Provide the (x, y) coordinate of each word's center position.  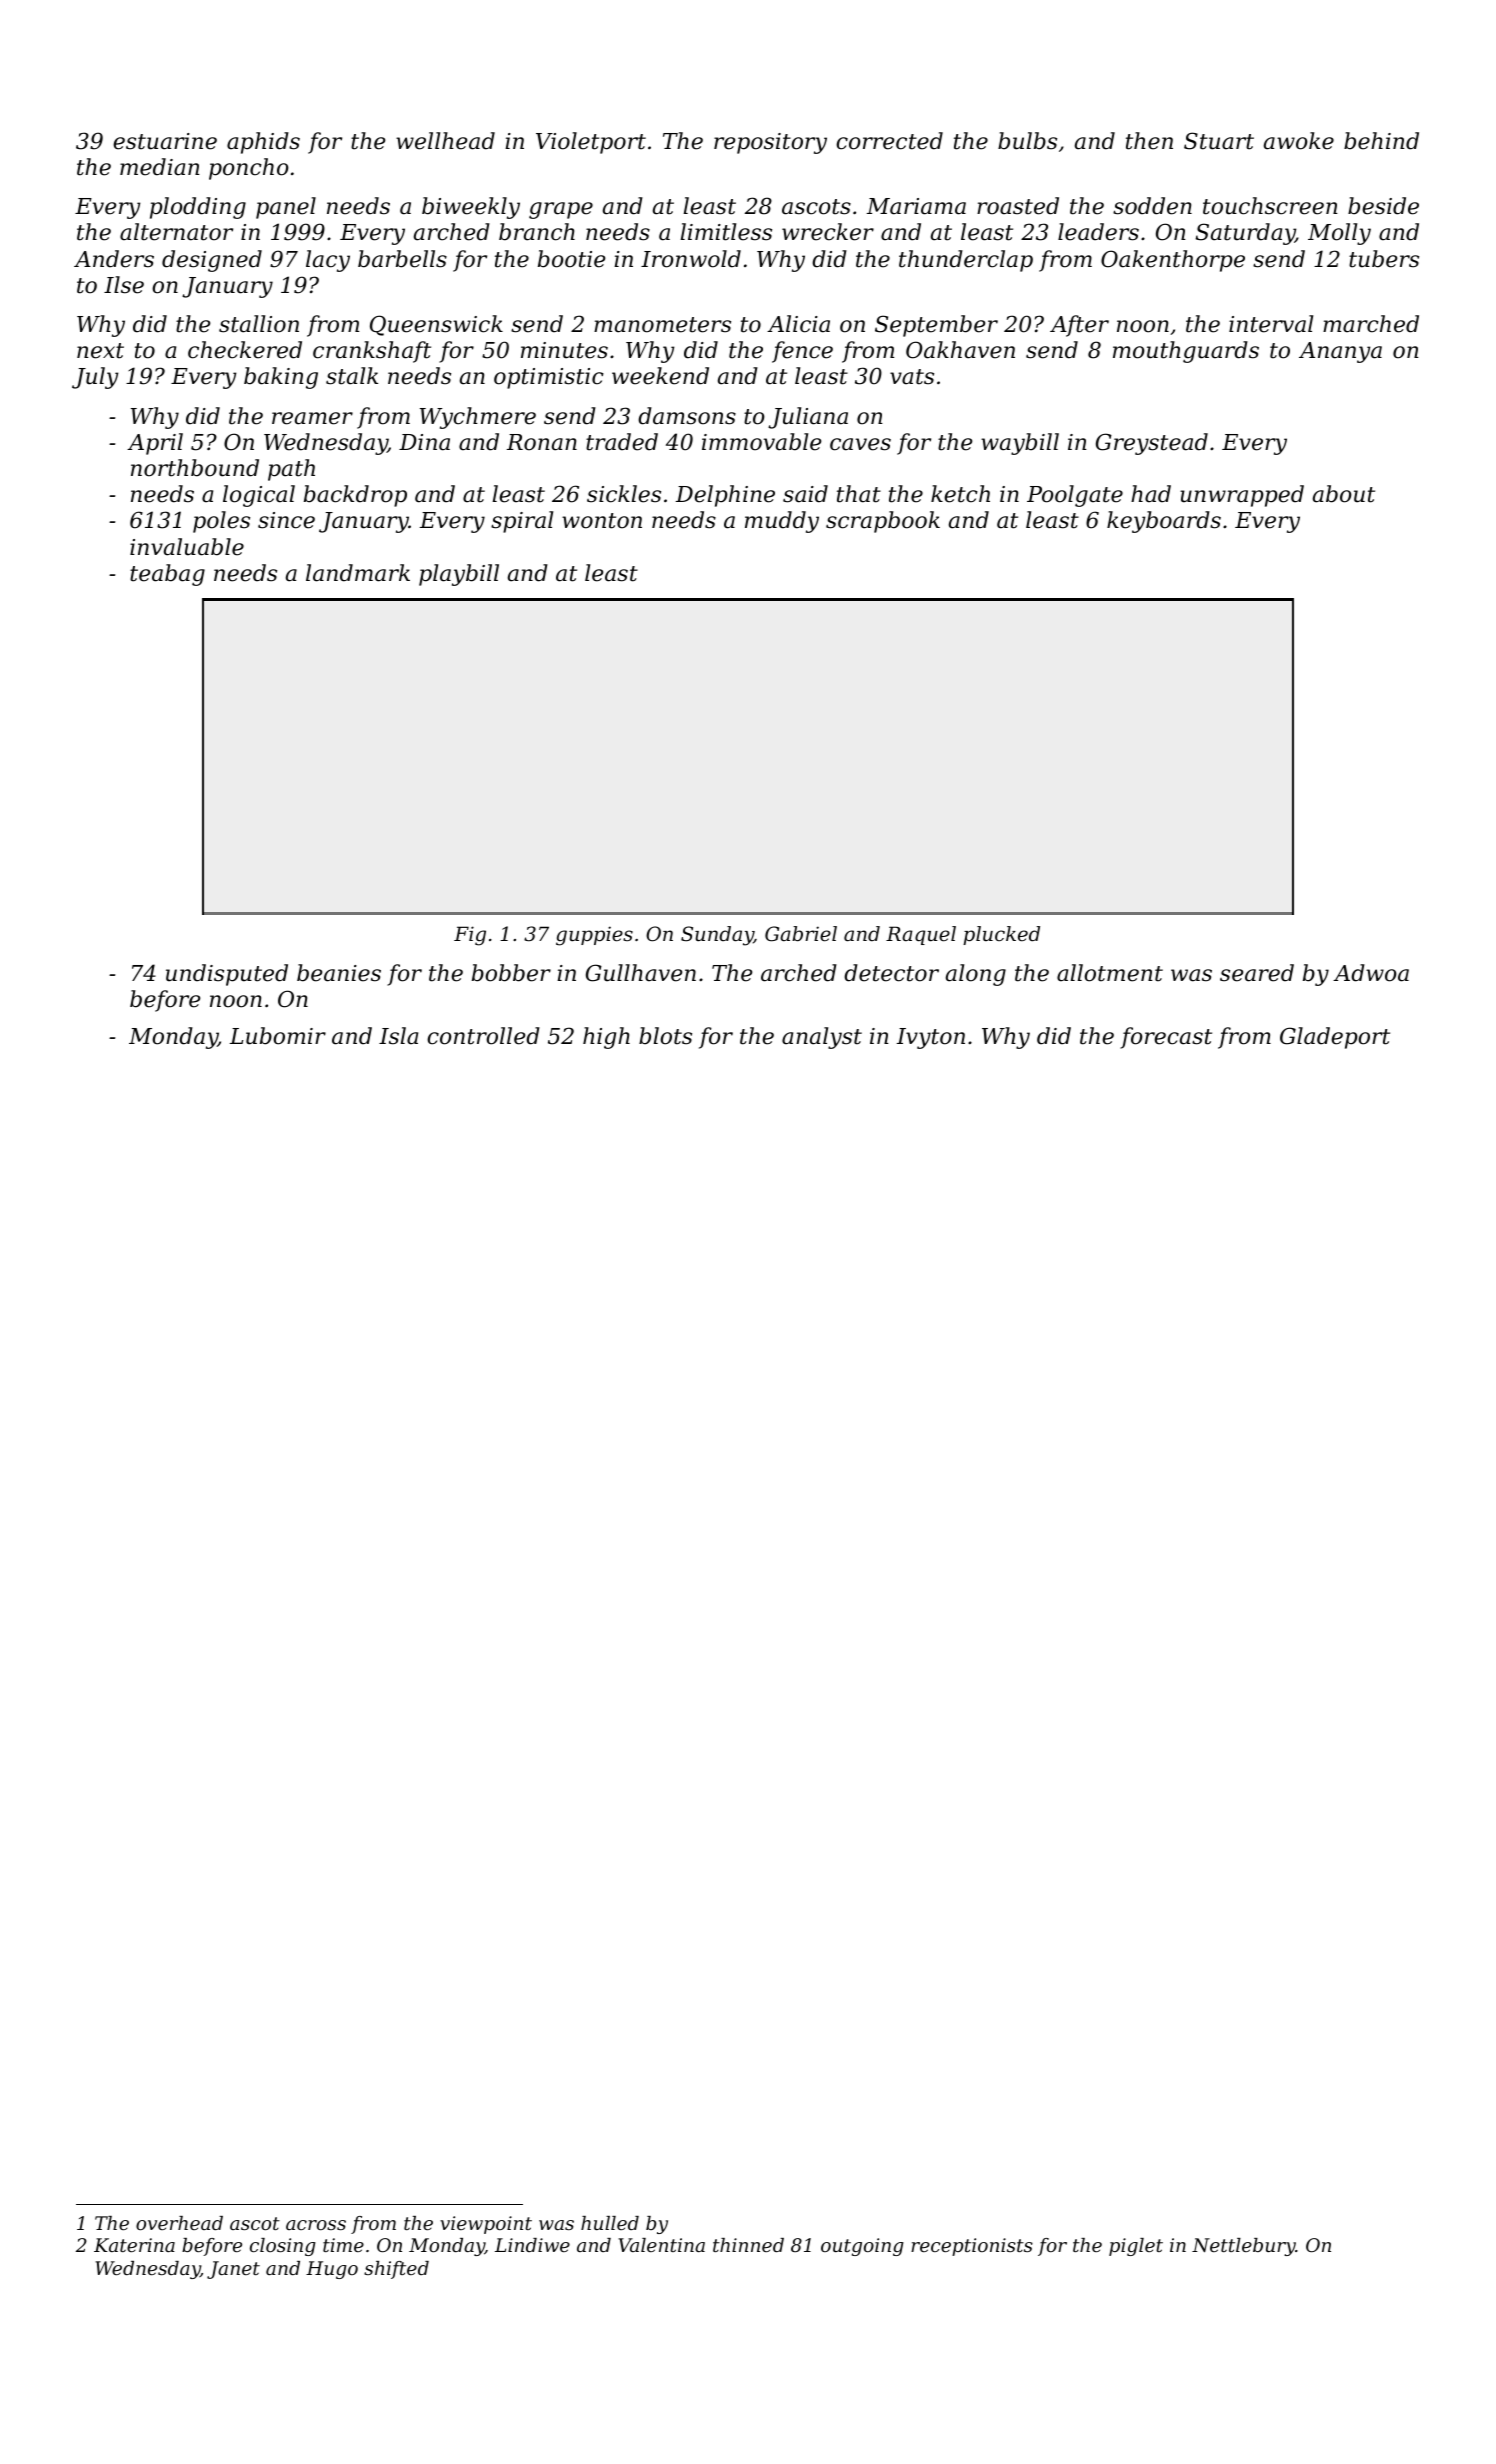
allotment (1110, 973)
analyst (822, 1038)
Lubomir (278, 1036)
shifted (396, 2270)
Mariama (916, 206)
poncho (249, 169)
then (1149, 141)
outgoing (862, 2247)
